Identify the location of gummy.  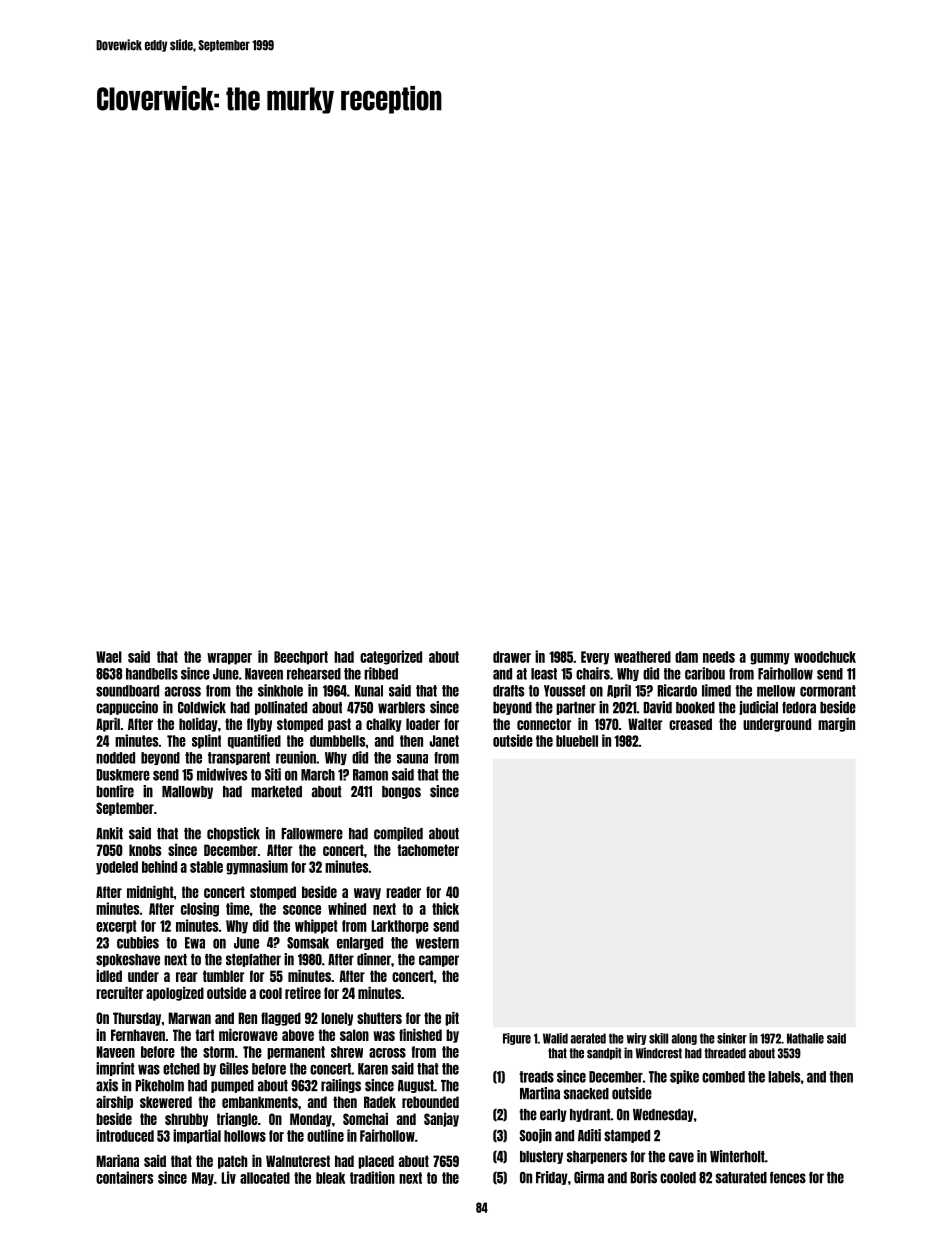
(770, 659).
